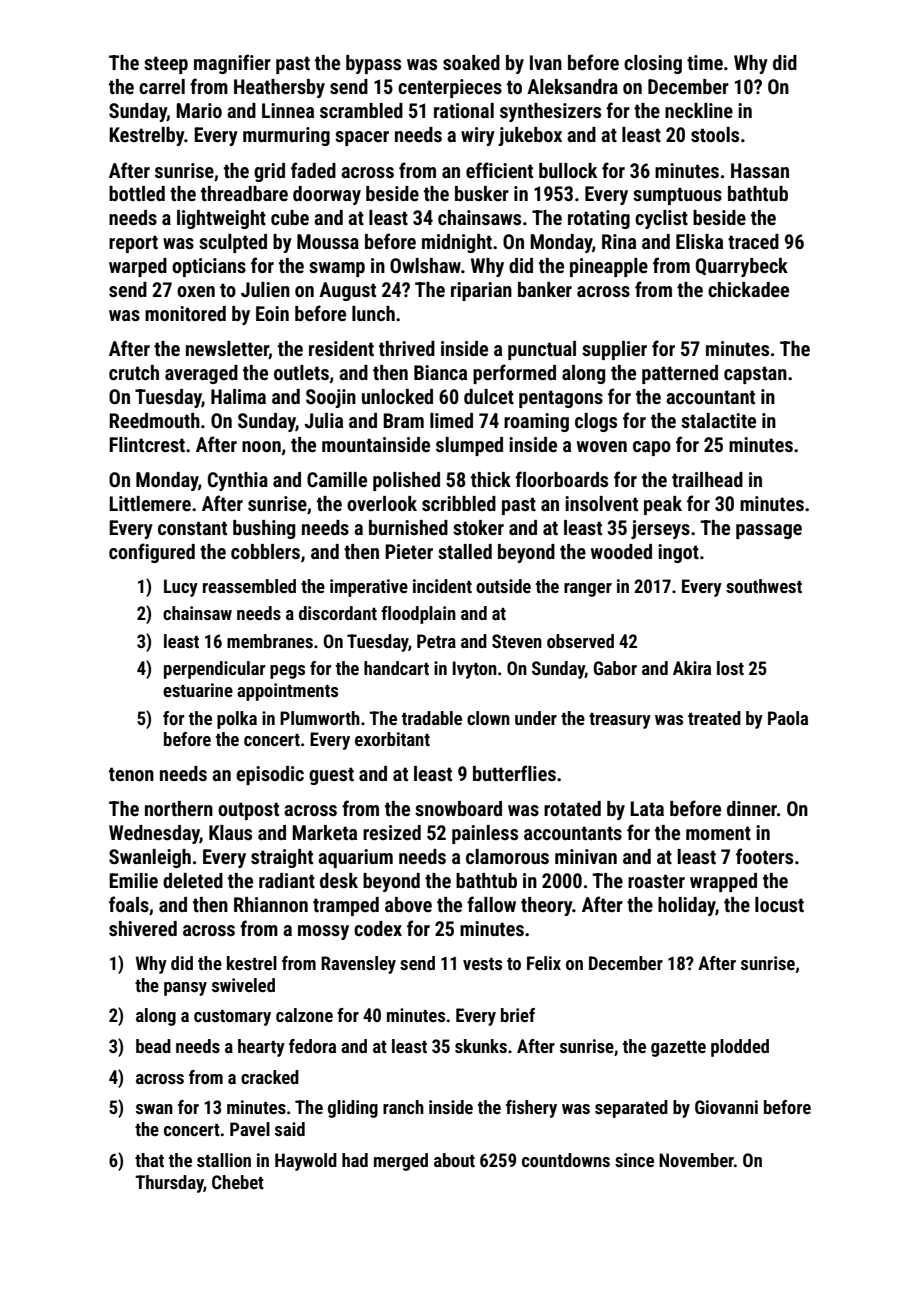 The width and height of the screenshot is (924, 1308). I want to click on holiday, so click(687, 906).
